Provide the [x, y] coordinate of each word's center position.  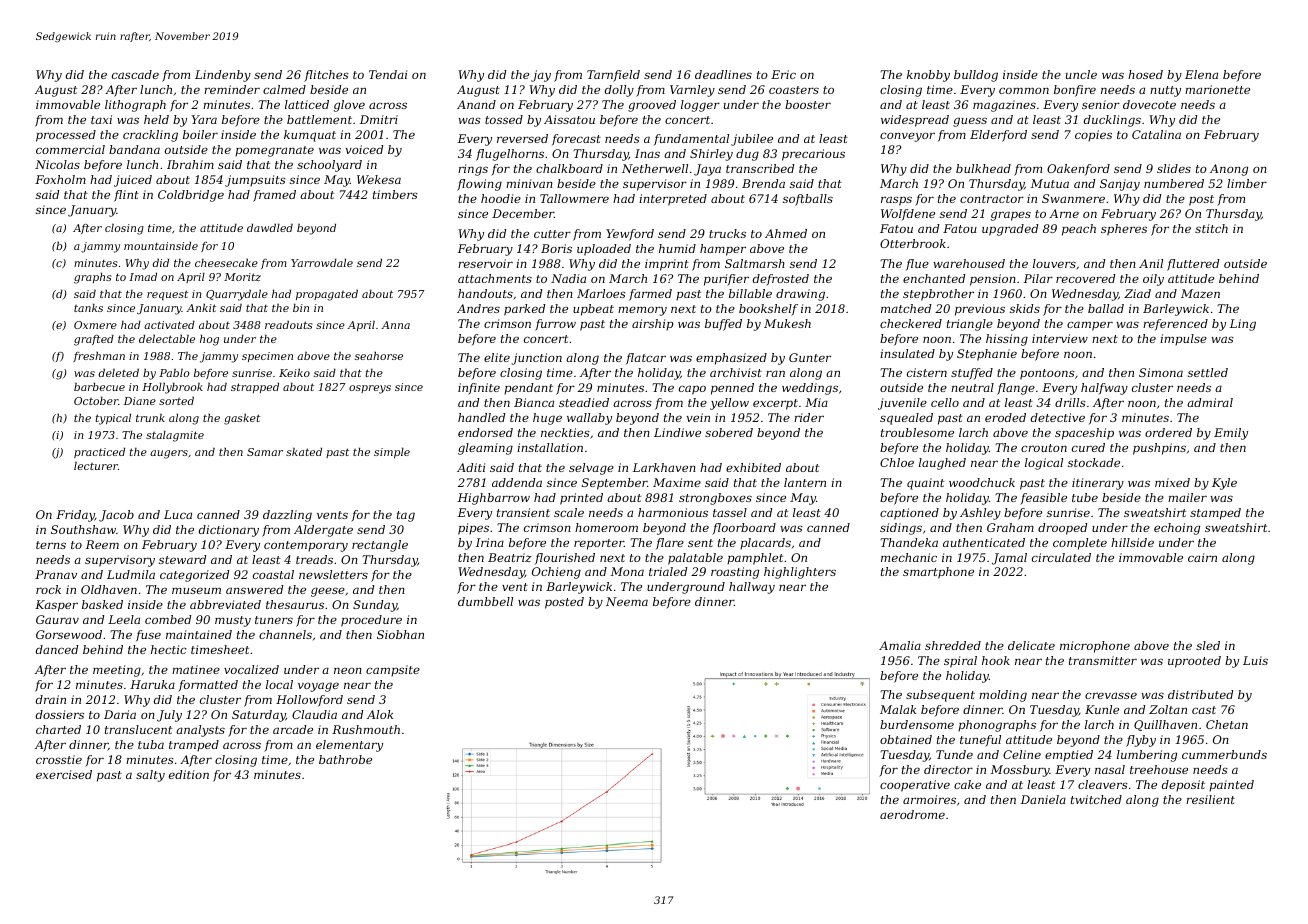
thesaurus [295, 604]
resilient [1210, 799]
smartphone [938, 573]
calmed [284, 89]
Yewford [630, 235]
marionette [1217, 89]
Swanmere [1073, 198]
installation [550, 447]
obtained [906, 739]
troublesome [917, 432]
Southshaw [83, 529]
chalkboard [569, 168]
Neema [627, 601]
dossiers [60, 714]
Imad [143, 276]
